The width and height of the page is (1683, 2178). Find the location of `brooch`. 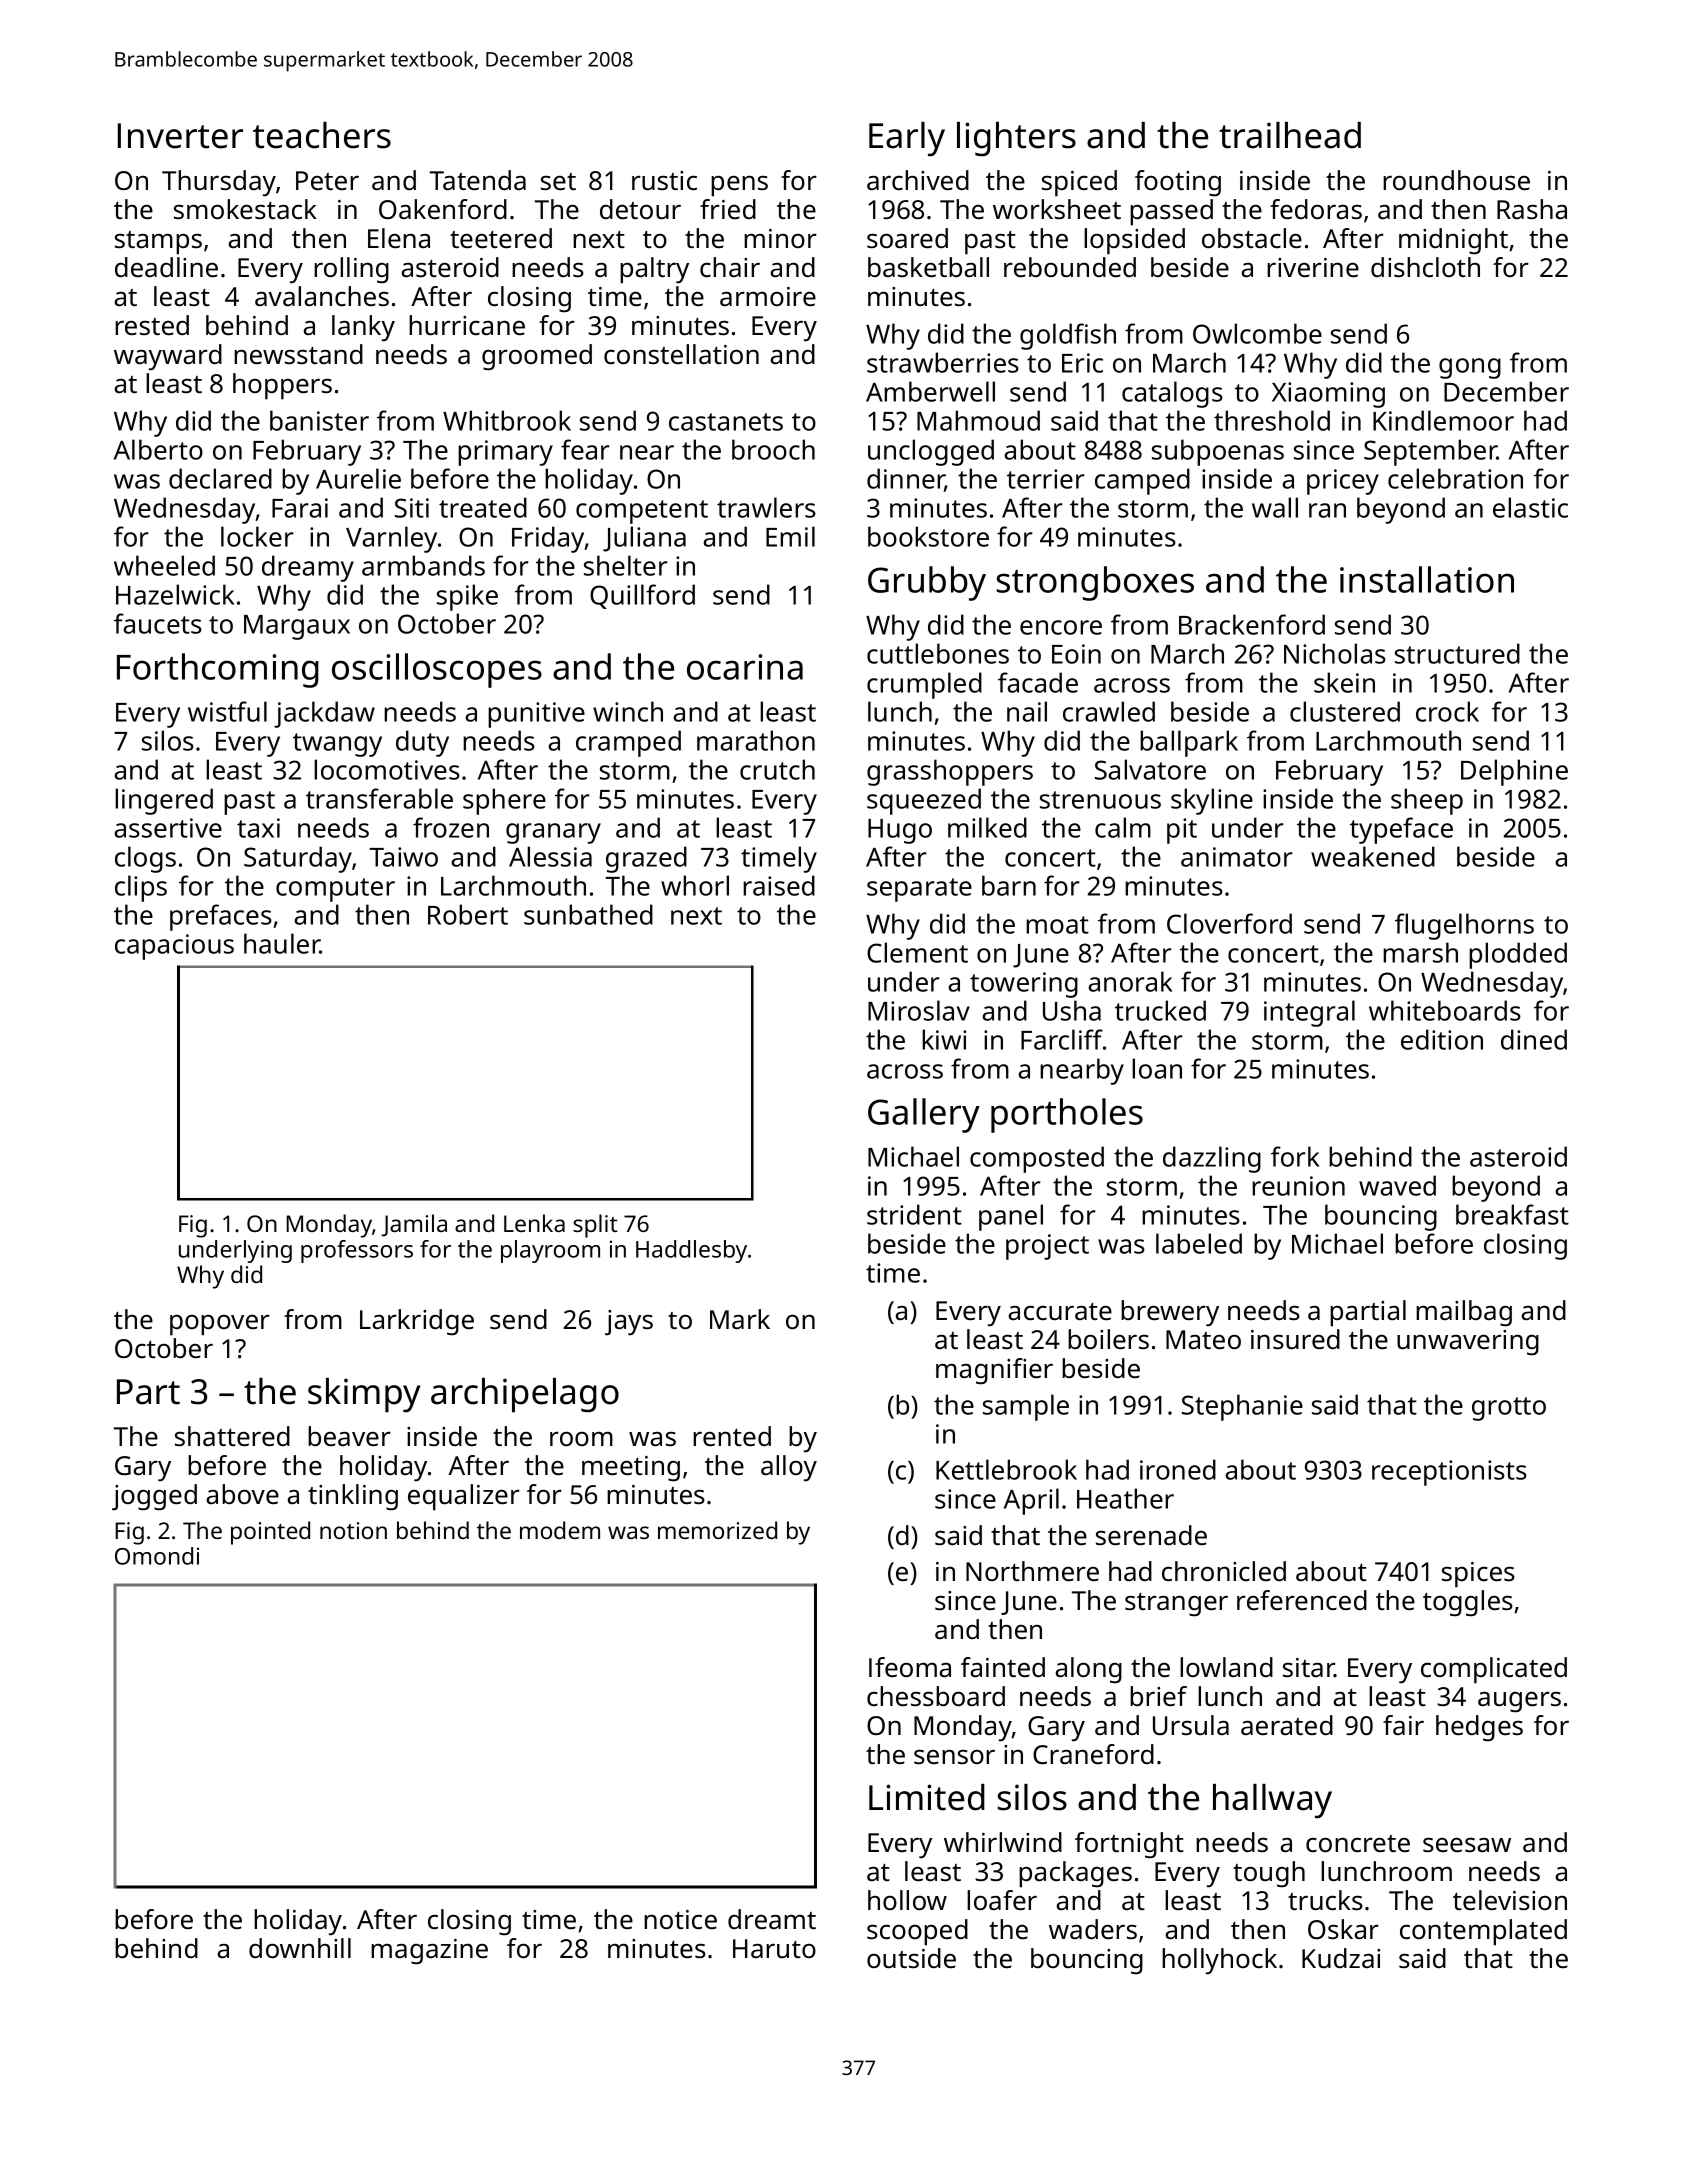

brooch is located at coordinates (773, 449).
